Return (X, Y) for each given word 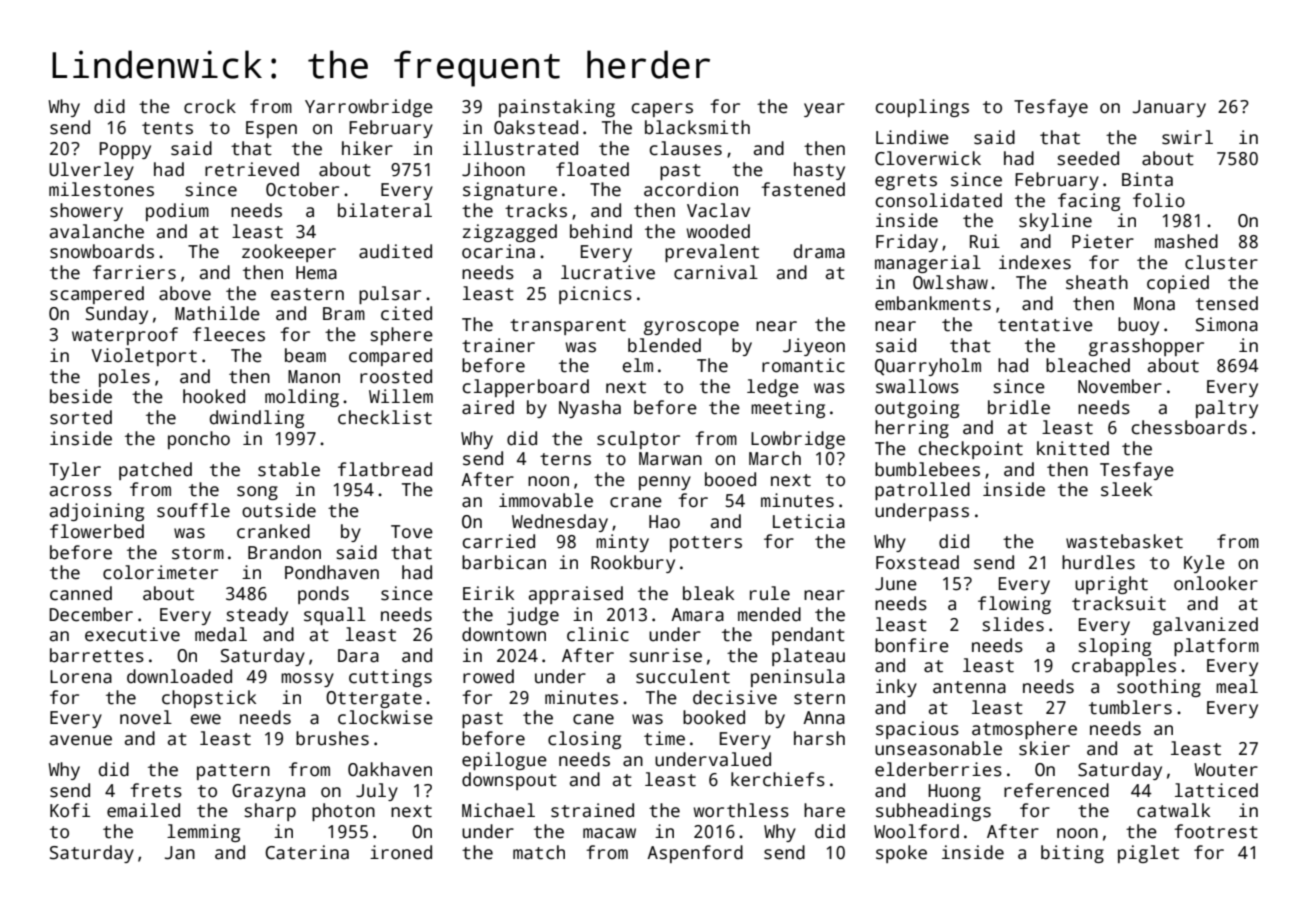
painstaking (557, 108)
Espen (271, 129)
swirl (1187, 137)
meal (1237, 686)
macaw (609, 833)
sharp (270, 812)
